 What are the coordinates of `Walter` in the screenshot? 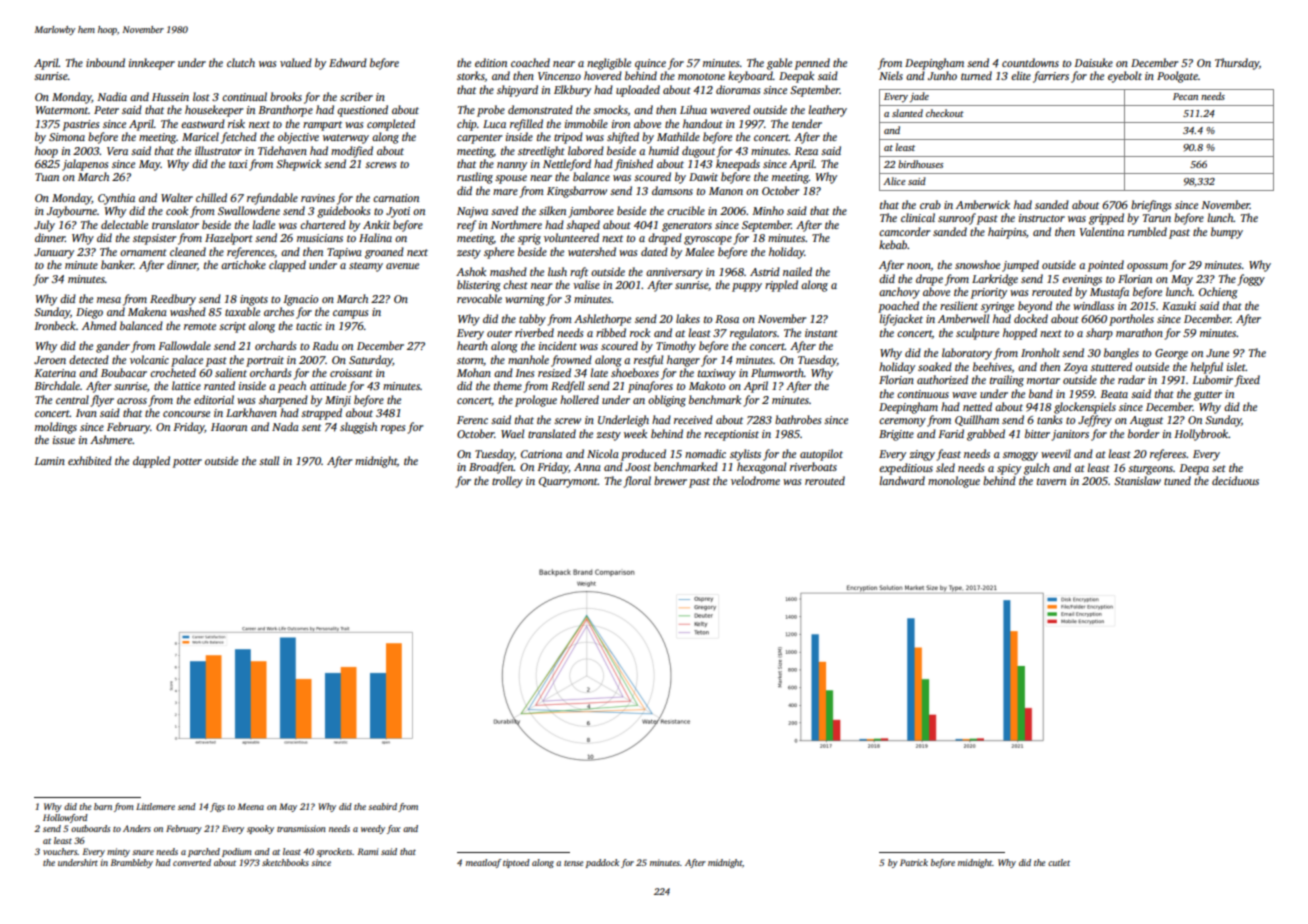 It's located at (177, 197).
